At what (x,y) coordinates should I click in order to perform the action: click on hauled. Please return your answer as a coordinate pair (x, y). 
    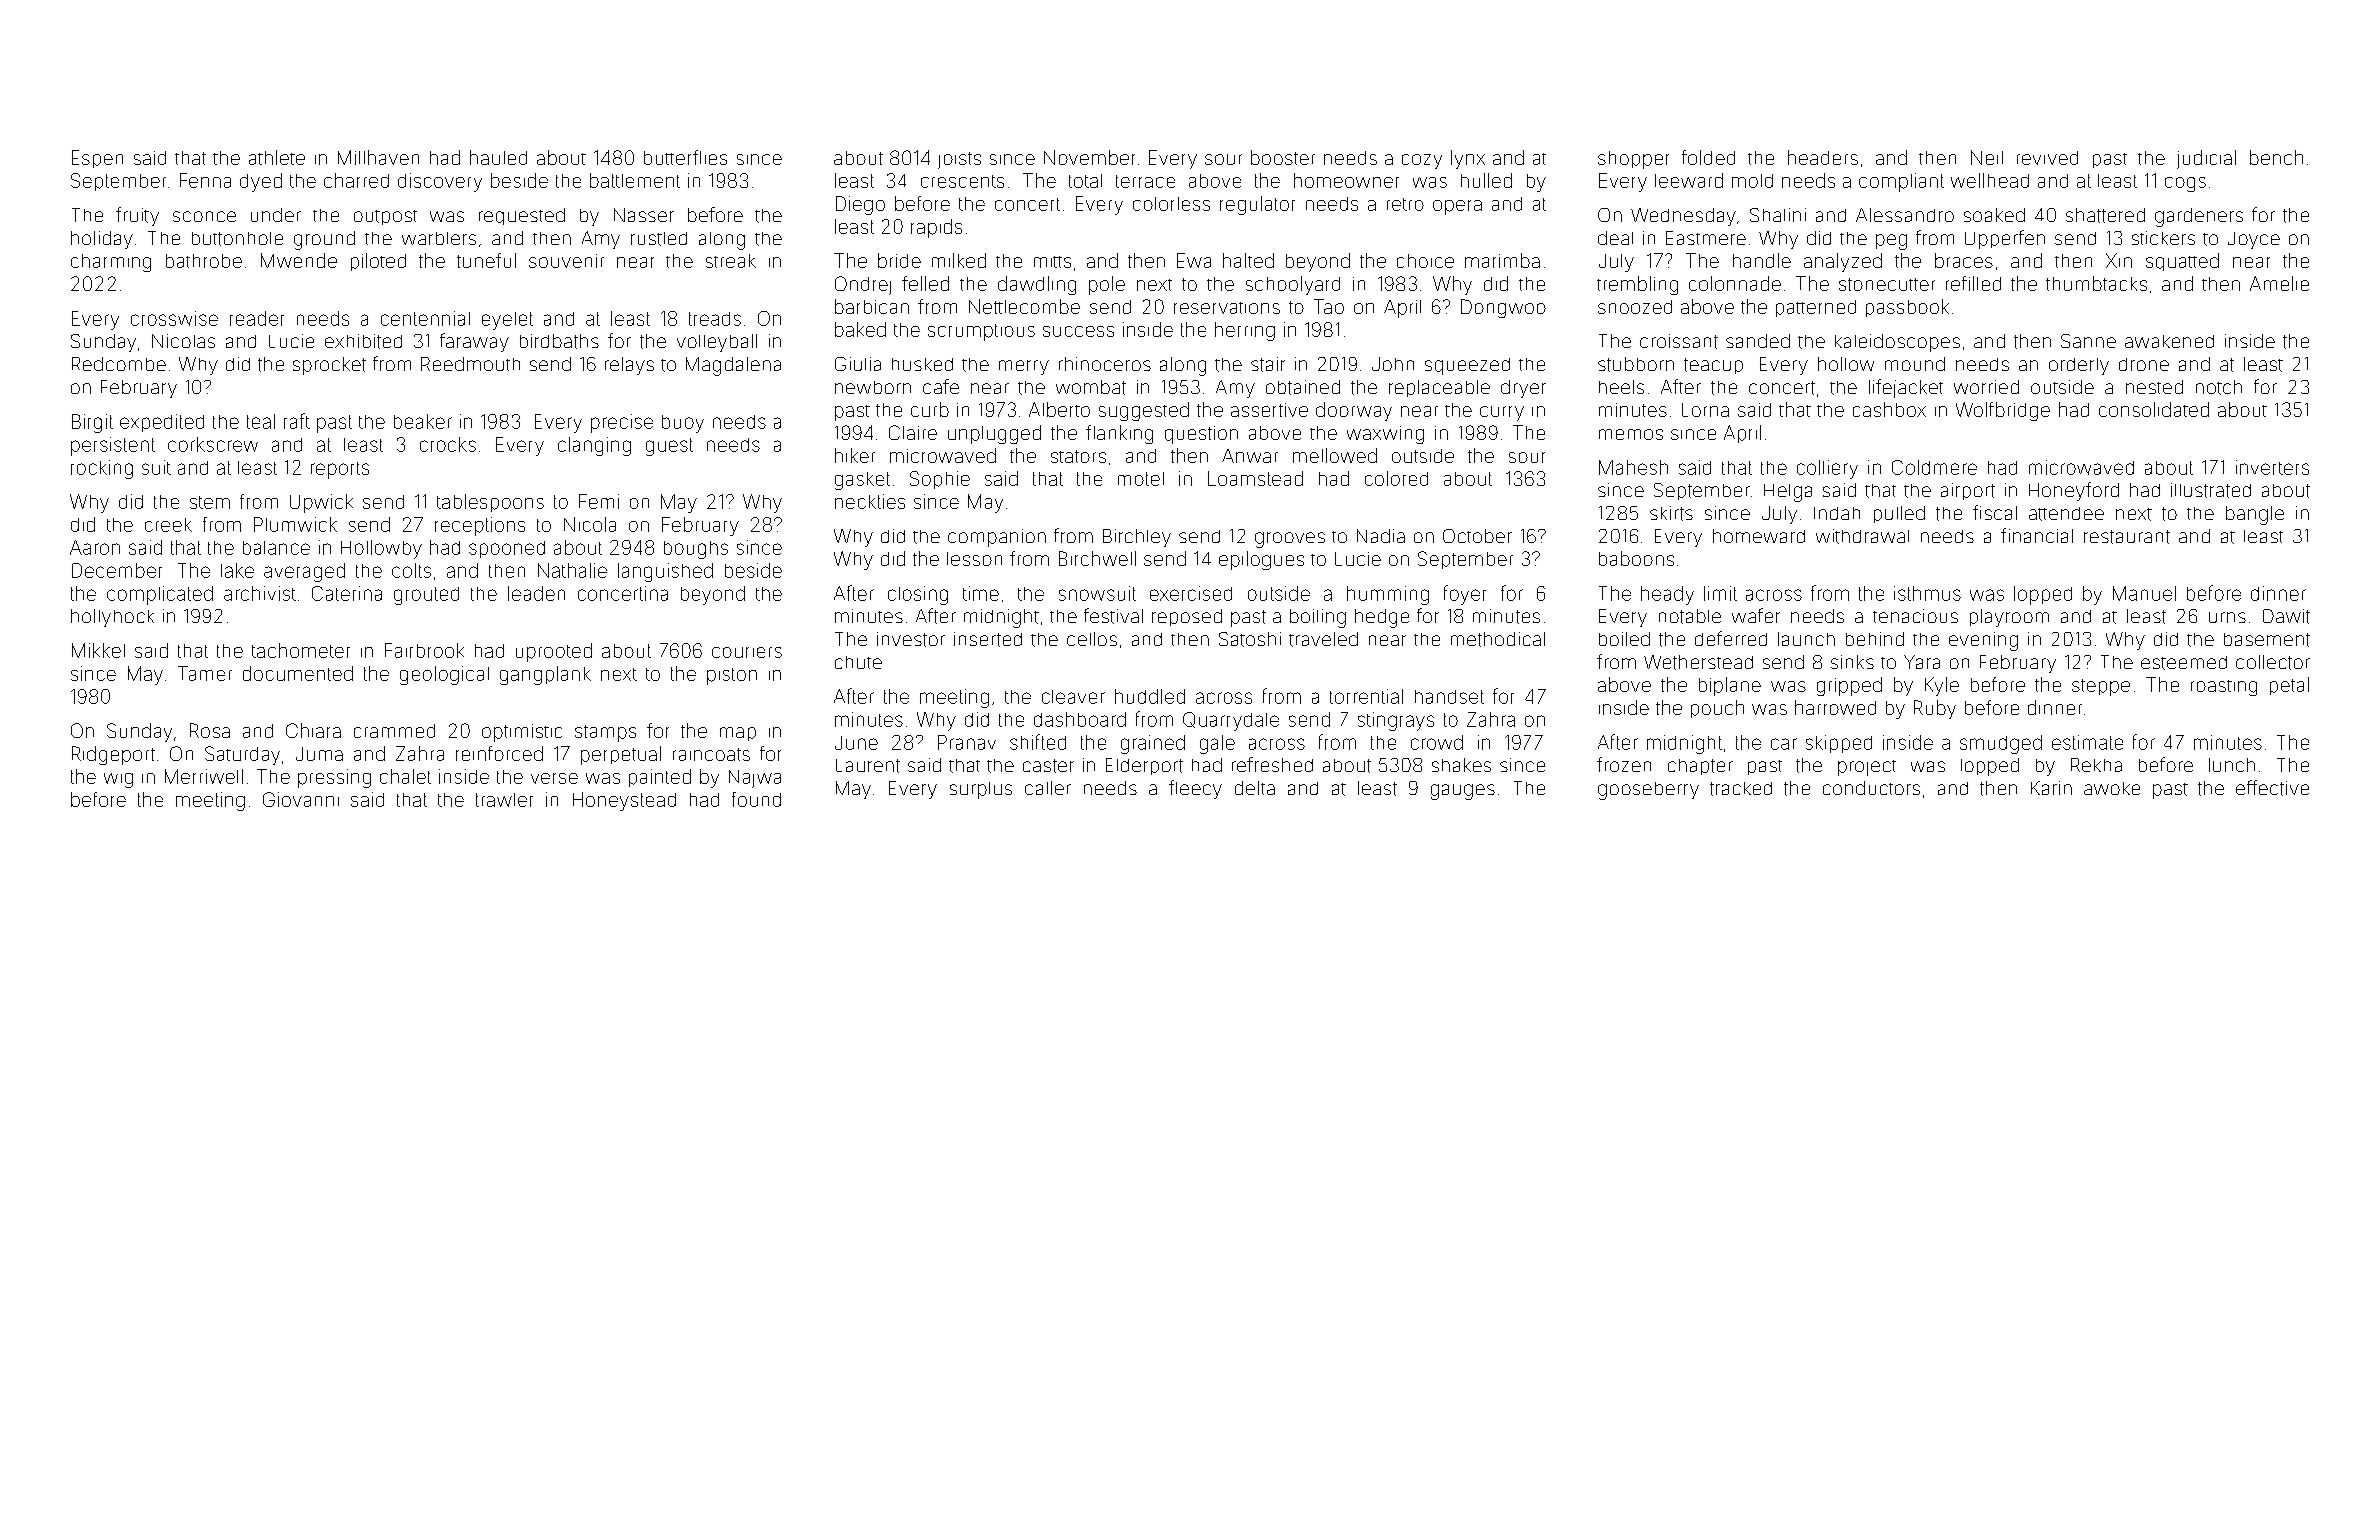
    Looking at the image, I should click on (498, 157).
